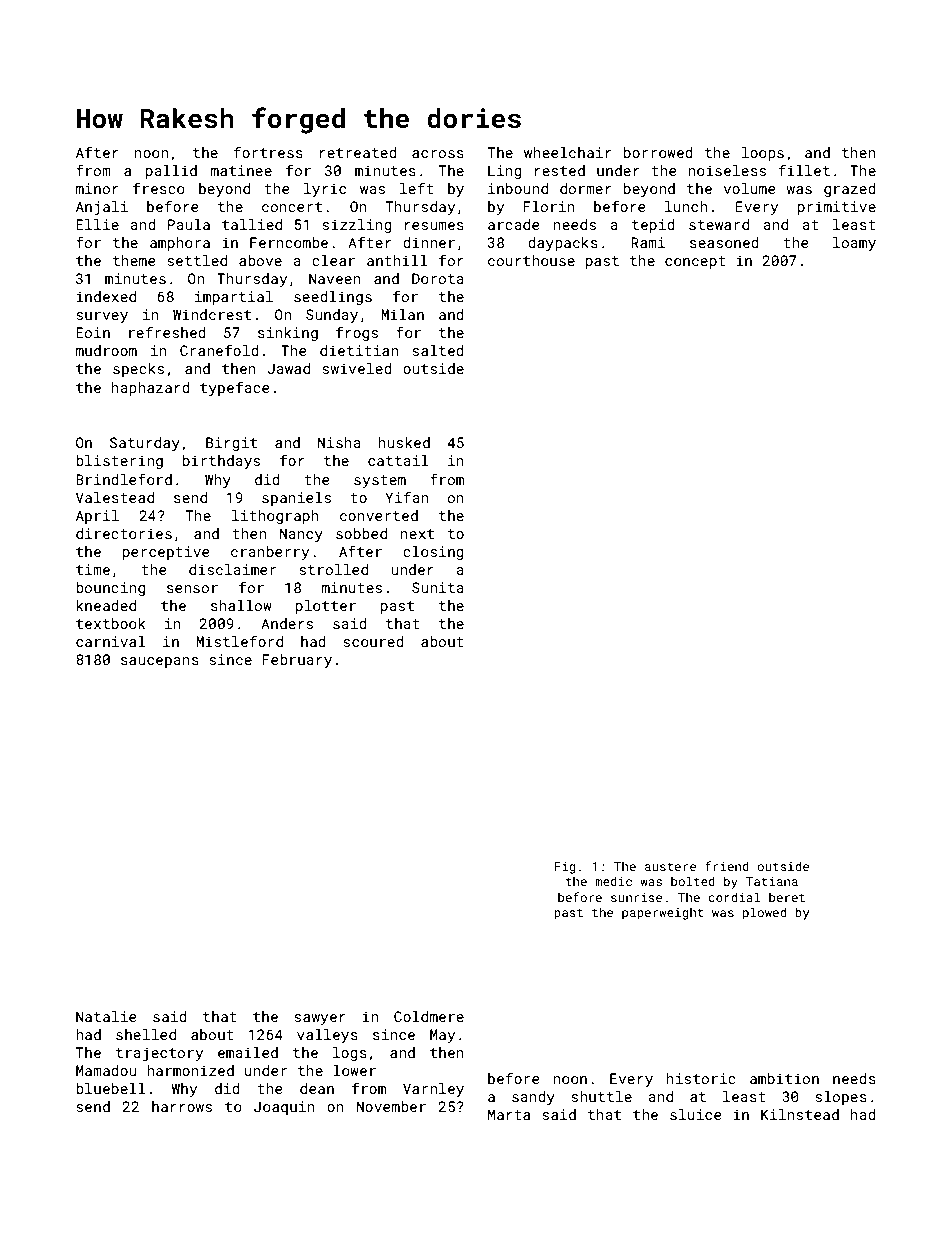 The height and width of the screenshot is (1233, 952). What do you see at coordinates (268, 152) in the screenshot?
I see `fortress` at bounding box center [268, 152].
